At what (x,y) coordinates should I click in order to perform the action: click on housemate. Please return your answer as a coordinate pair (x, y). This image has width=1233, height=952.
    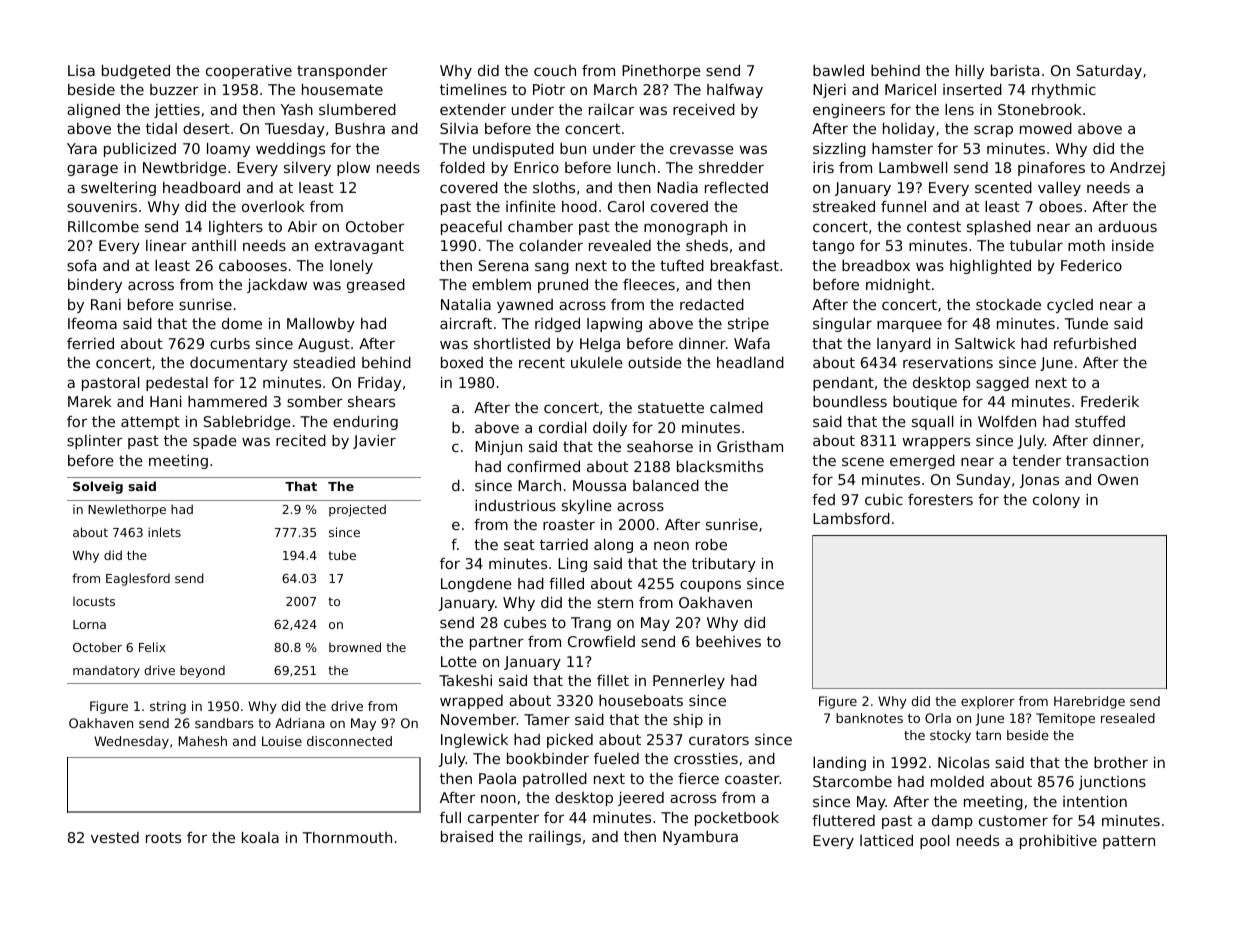
    Looking at the image, I should click on (342, 89).
